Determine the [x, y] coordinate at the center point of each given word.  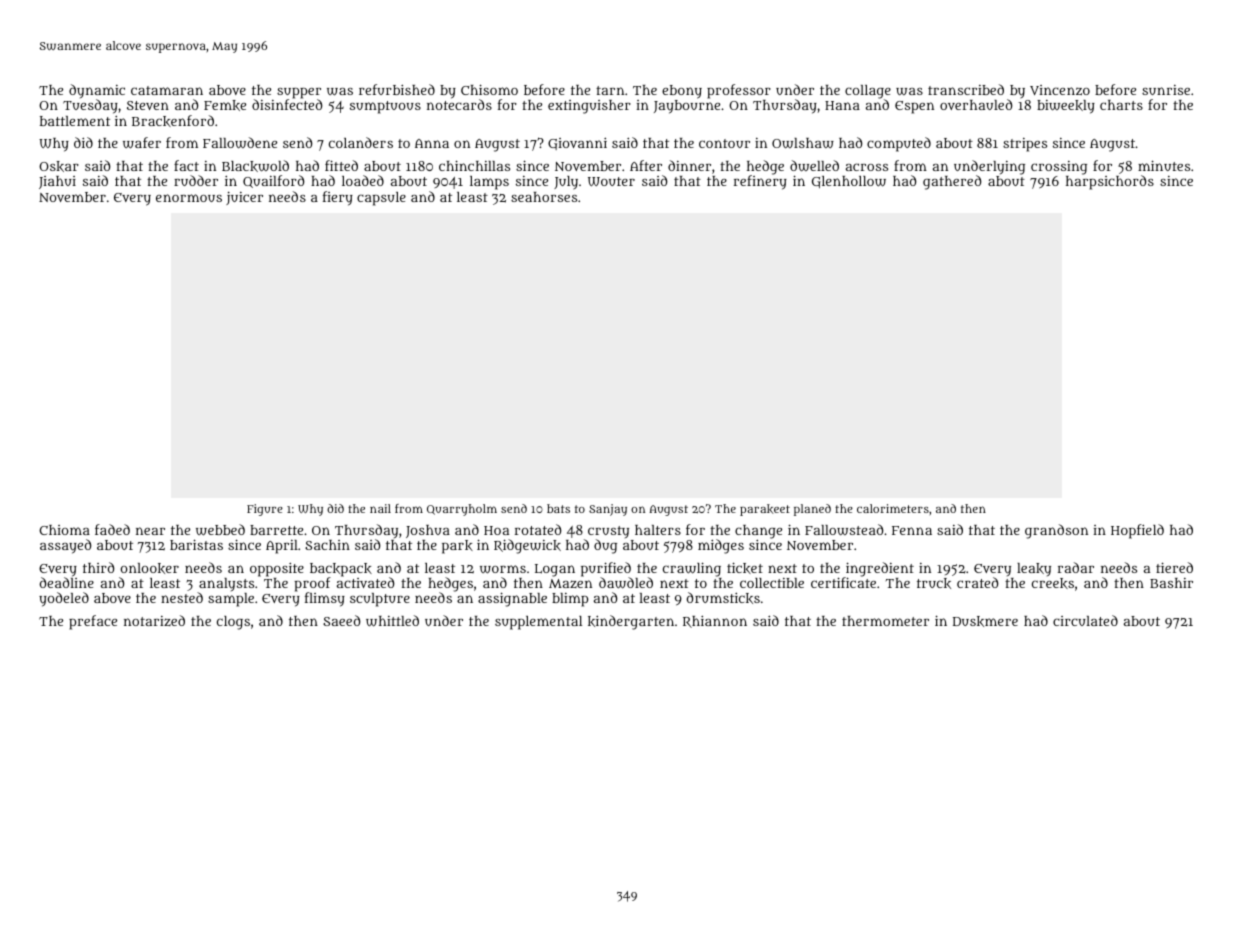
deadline [67, 582]
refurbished [397, 89]
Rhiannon [715, 622]
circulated [1085, 620]
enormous [189, 198]
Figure [265, 510]
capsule [381, 199]
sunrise [1166, 90]
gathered [952, 182]
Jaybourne [687, 107]
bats [558, 508]
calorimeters [893, 508]
